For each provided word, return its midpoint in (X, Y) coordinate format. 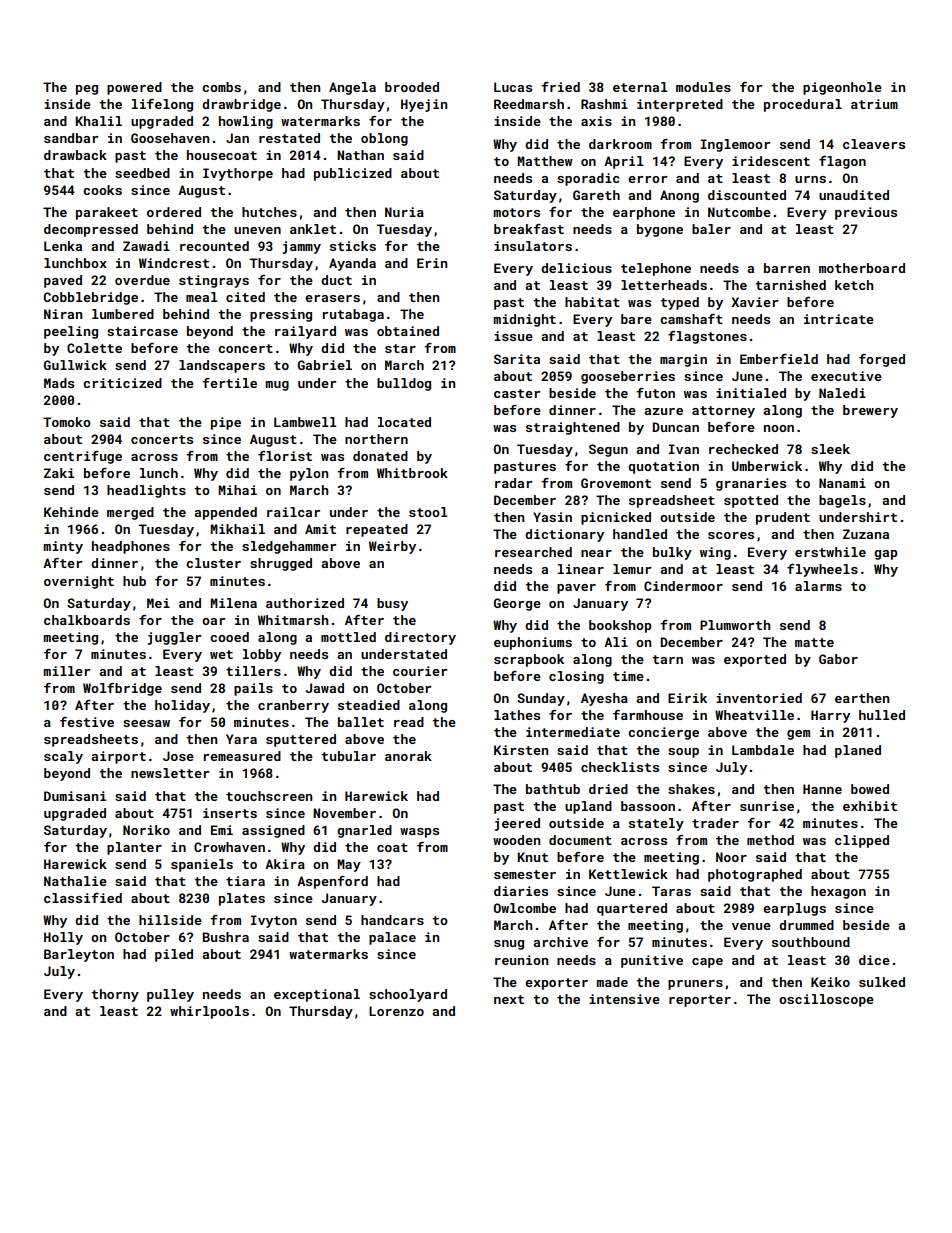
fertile (229, 383)
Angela (352, 88)
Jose (178, 756)
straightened (573, 428)
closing (576, 677)
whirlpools (209, 1012)
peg (87, 90)
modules (703, 87)
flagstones (707, 337)
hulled (882, 715)
